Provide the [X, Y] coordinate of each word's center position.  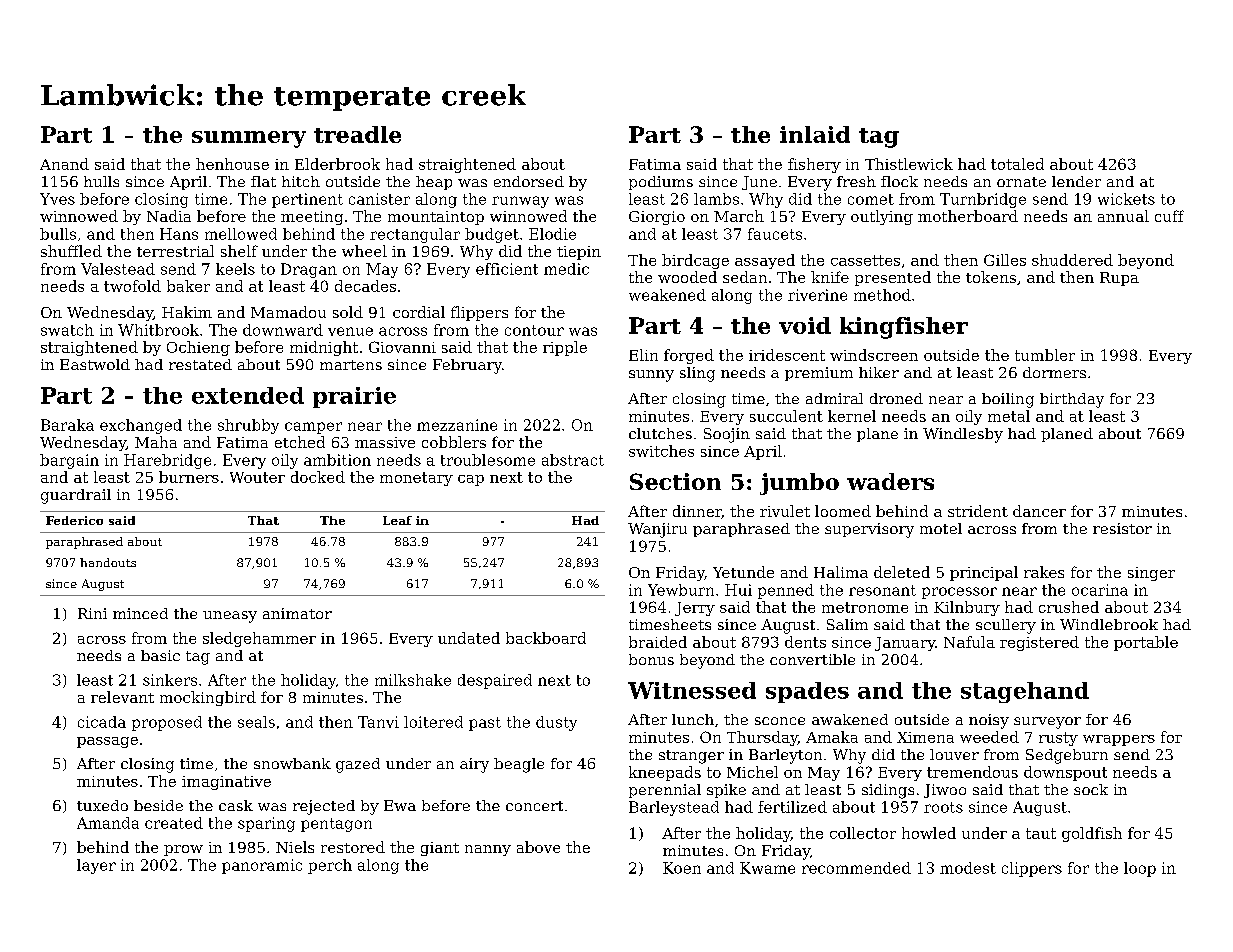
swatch [67, 330]
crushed [1069, 607]
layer [96, 866]
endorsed [529, 181]
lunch [693, 719]
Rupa [1119, 279]
